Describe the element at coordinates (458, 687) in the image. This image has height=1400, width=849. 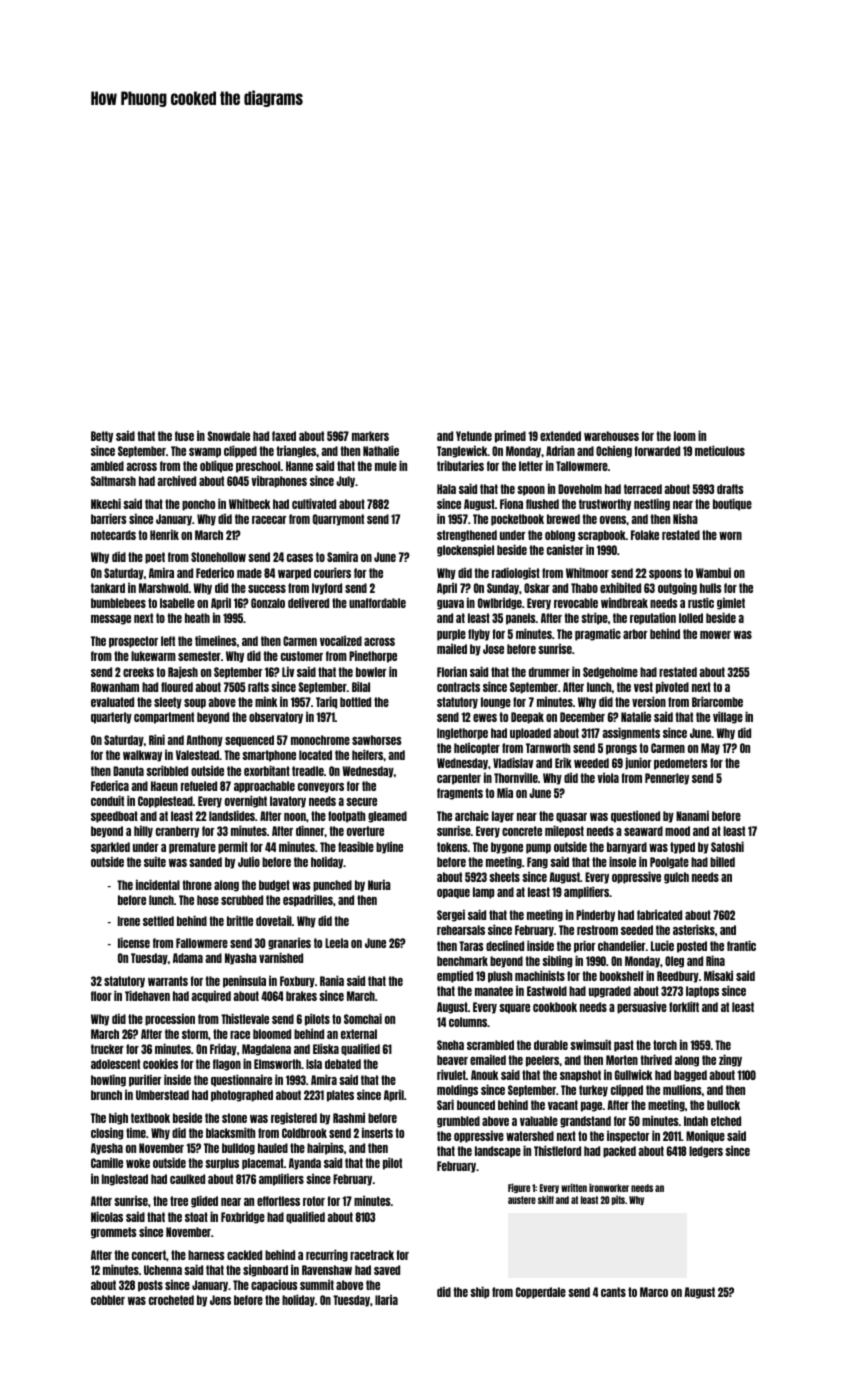
I see `contracts` at that location.
